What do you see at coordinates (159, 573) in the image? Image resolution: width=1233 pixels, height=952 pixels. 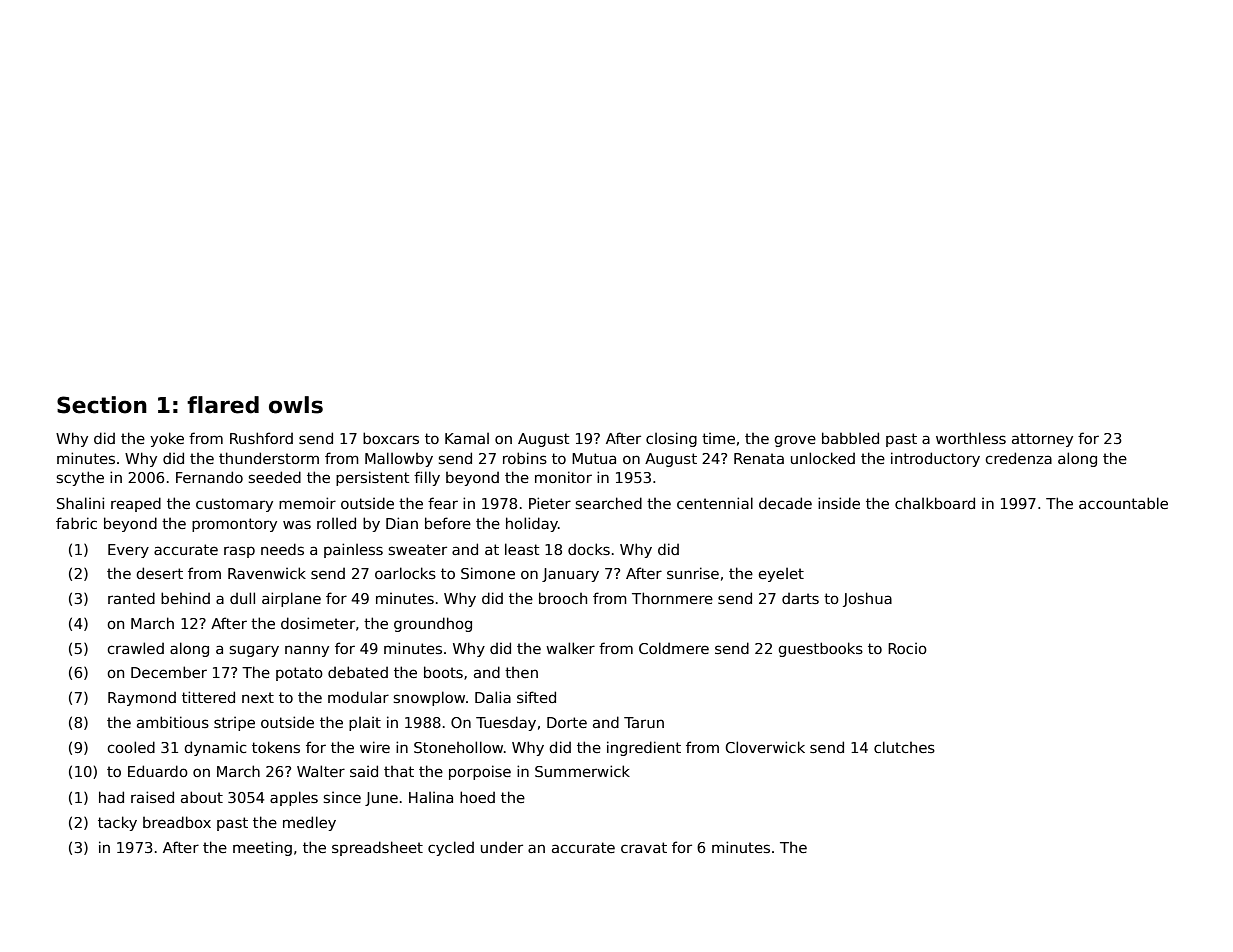 I see `desert` at bounding box center [159, 573].
